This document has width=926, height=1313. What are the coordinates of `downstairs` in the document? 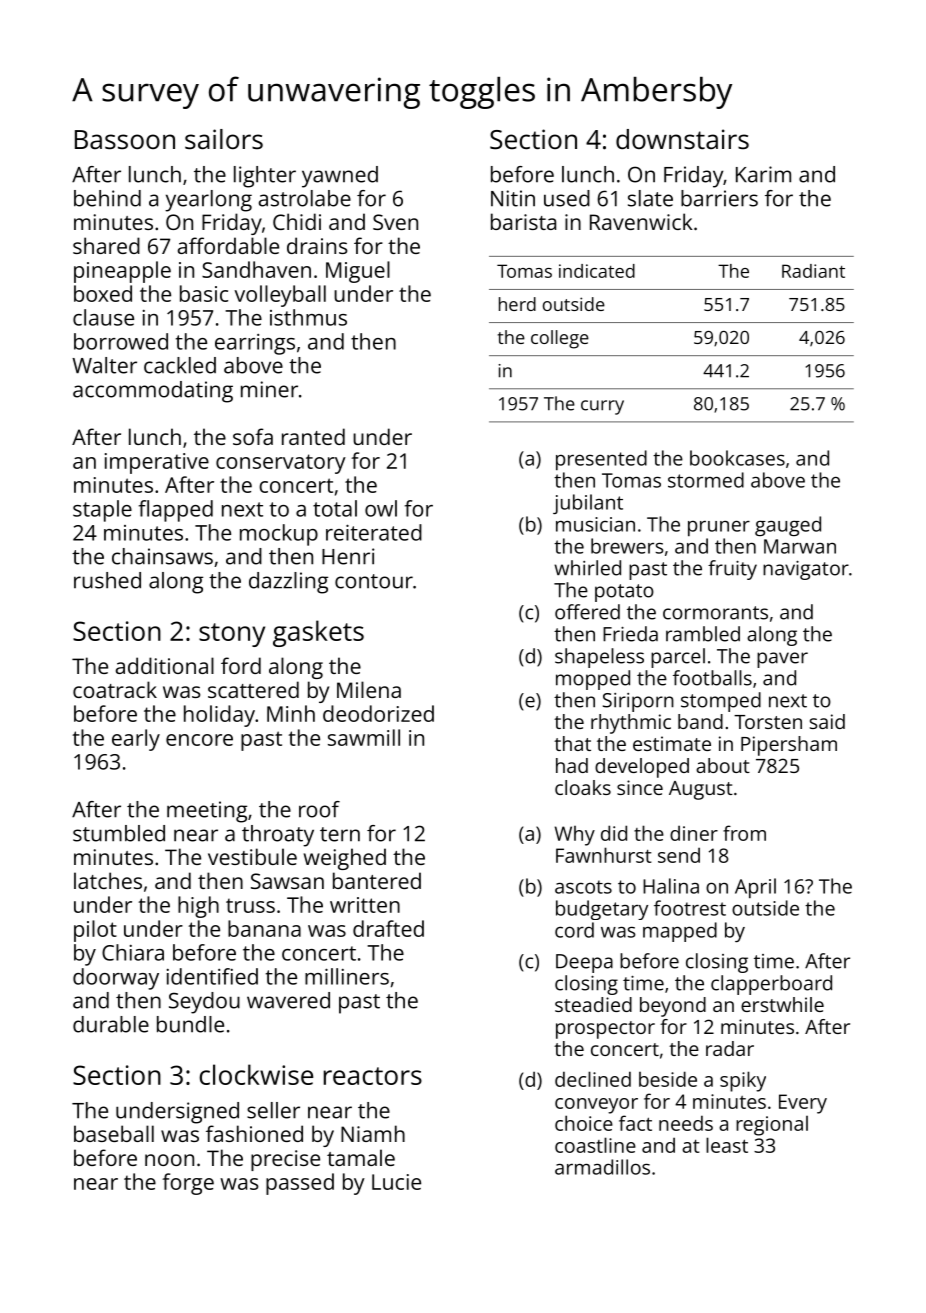 It's located at (682, 139).
